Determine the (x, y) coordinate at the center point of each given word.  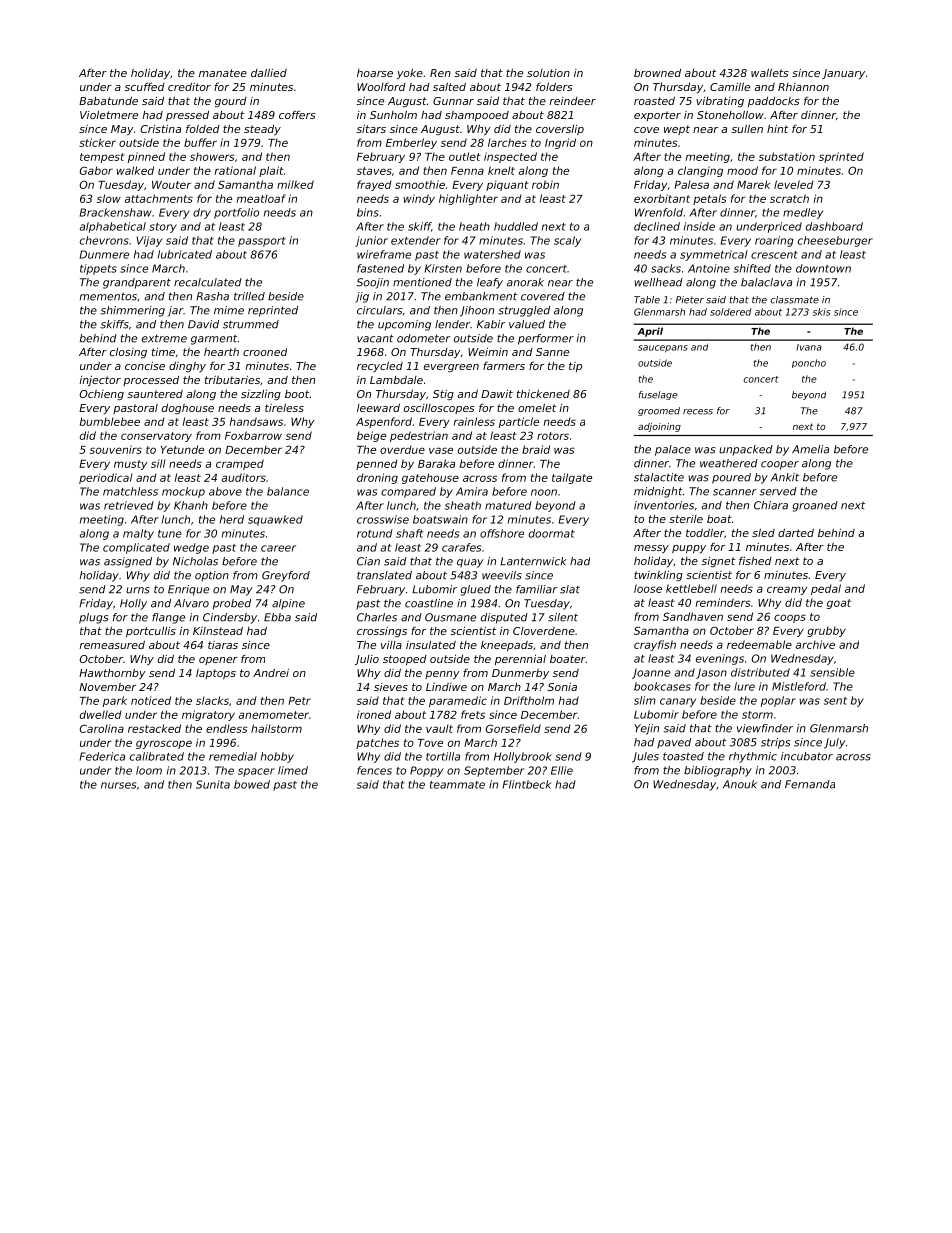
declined (657, 226)
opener (218, 661)
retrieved (129, 505)
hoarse (375, 73)
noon (544, 492)
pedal (826, 589)
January (843, 74)
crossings (382, 632)
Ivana (809, 347)
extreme (164, 338)
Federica (102, 756)
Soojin (372, 283)
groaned (815, 506)
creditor (189, 86)
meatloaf (261, 198)
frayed (374, 185)
